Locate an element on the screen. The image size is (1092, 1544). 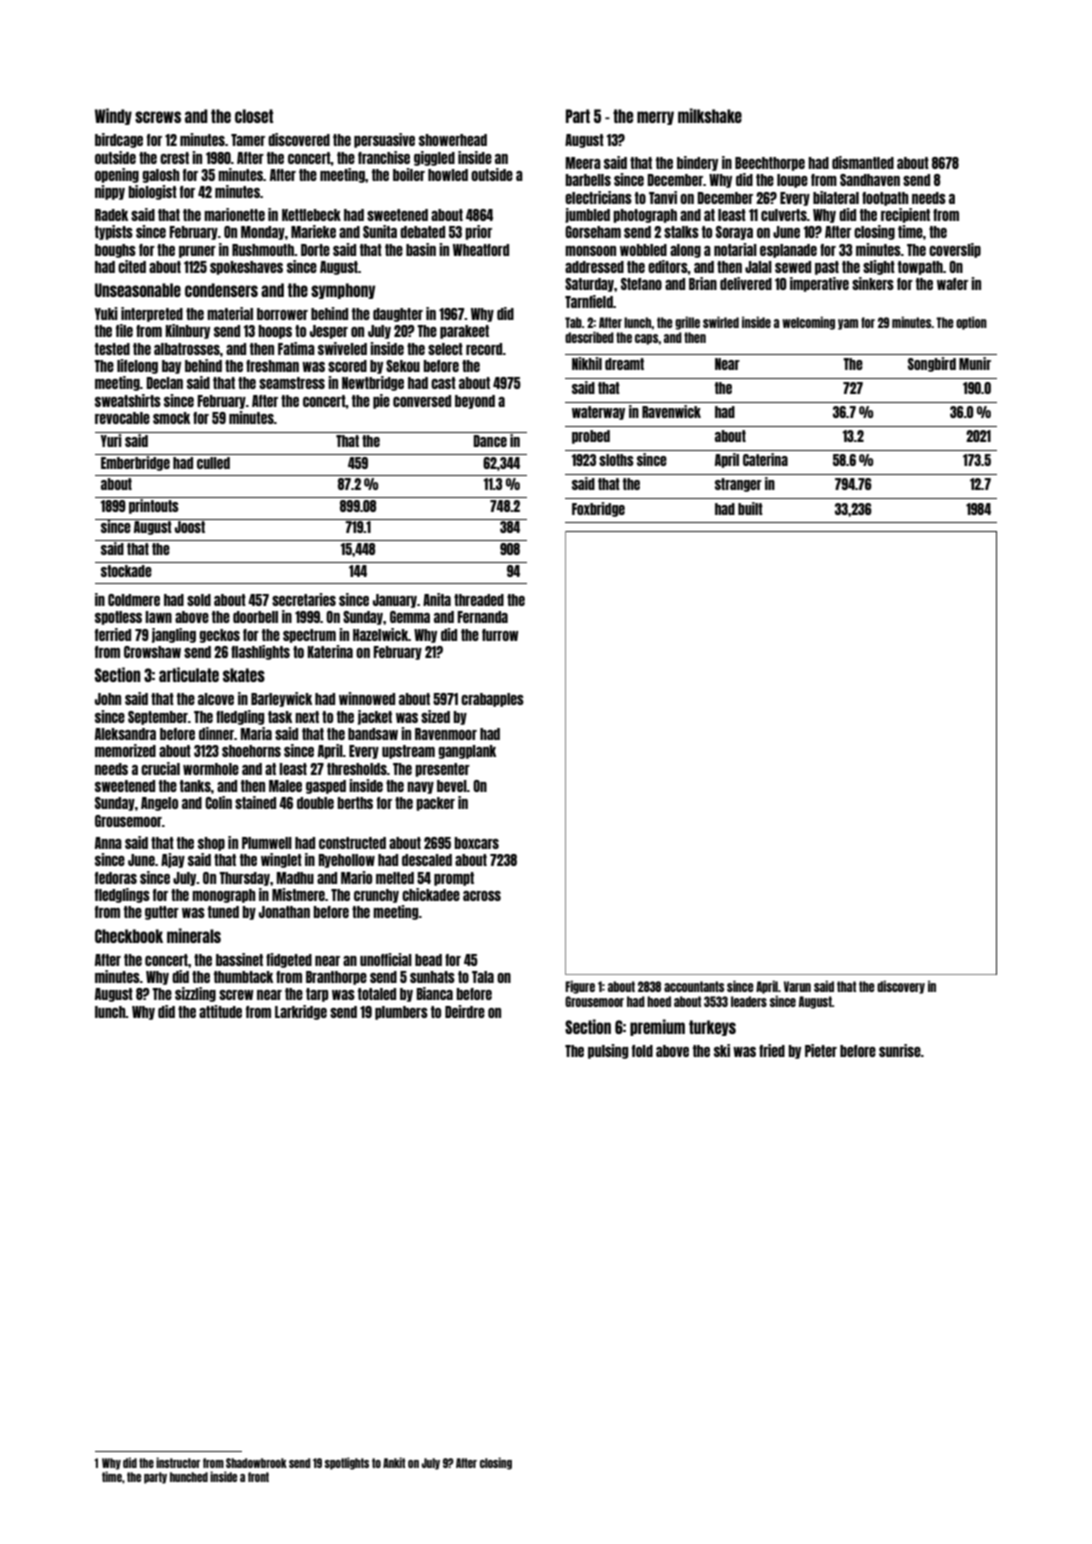
boxcars is located at coordinates (476, 843).
